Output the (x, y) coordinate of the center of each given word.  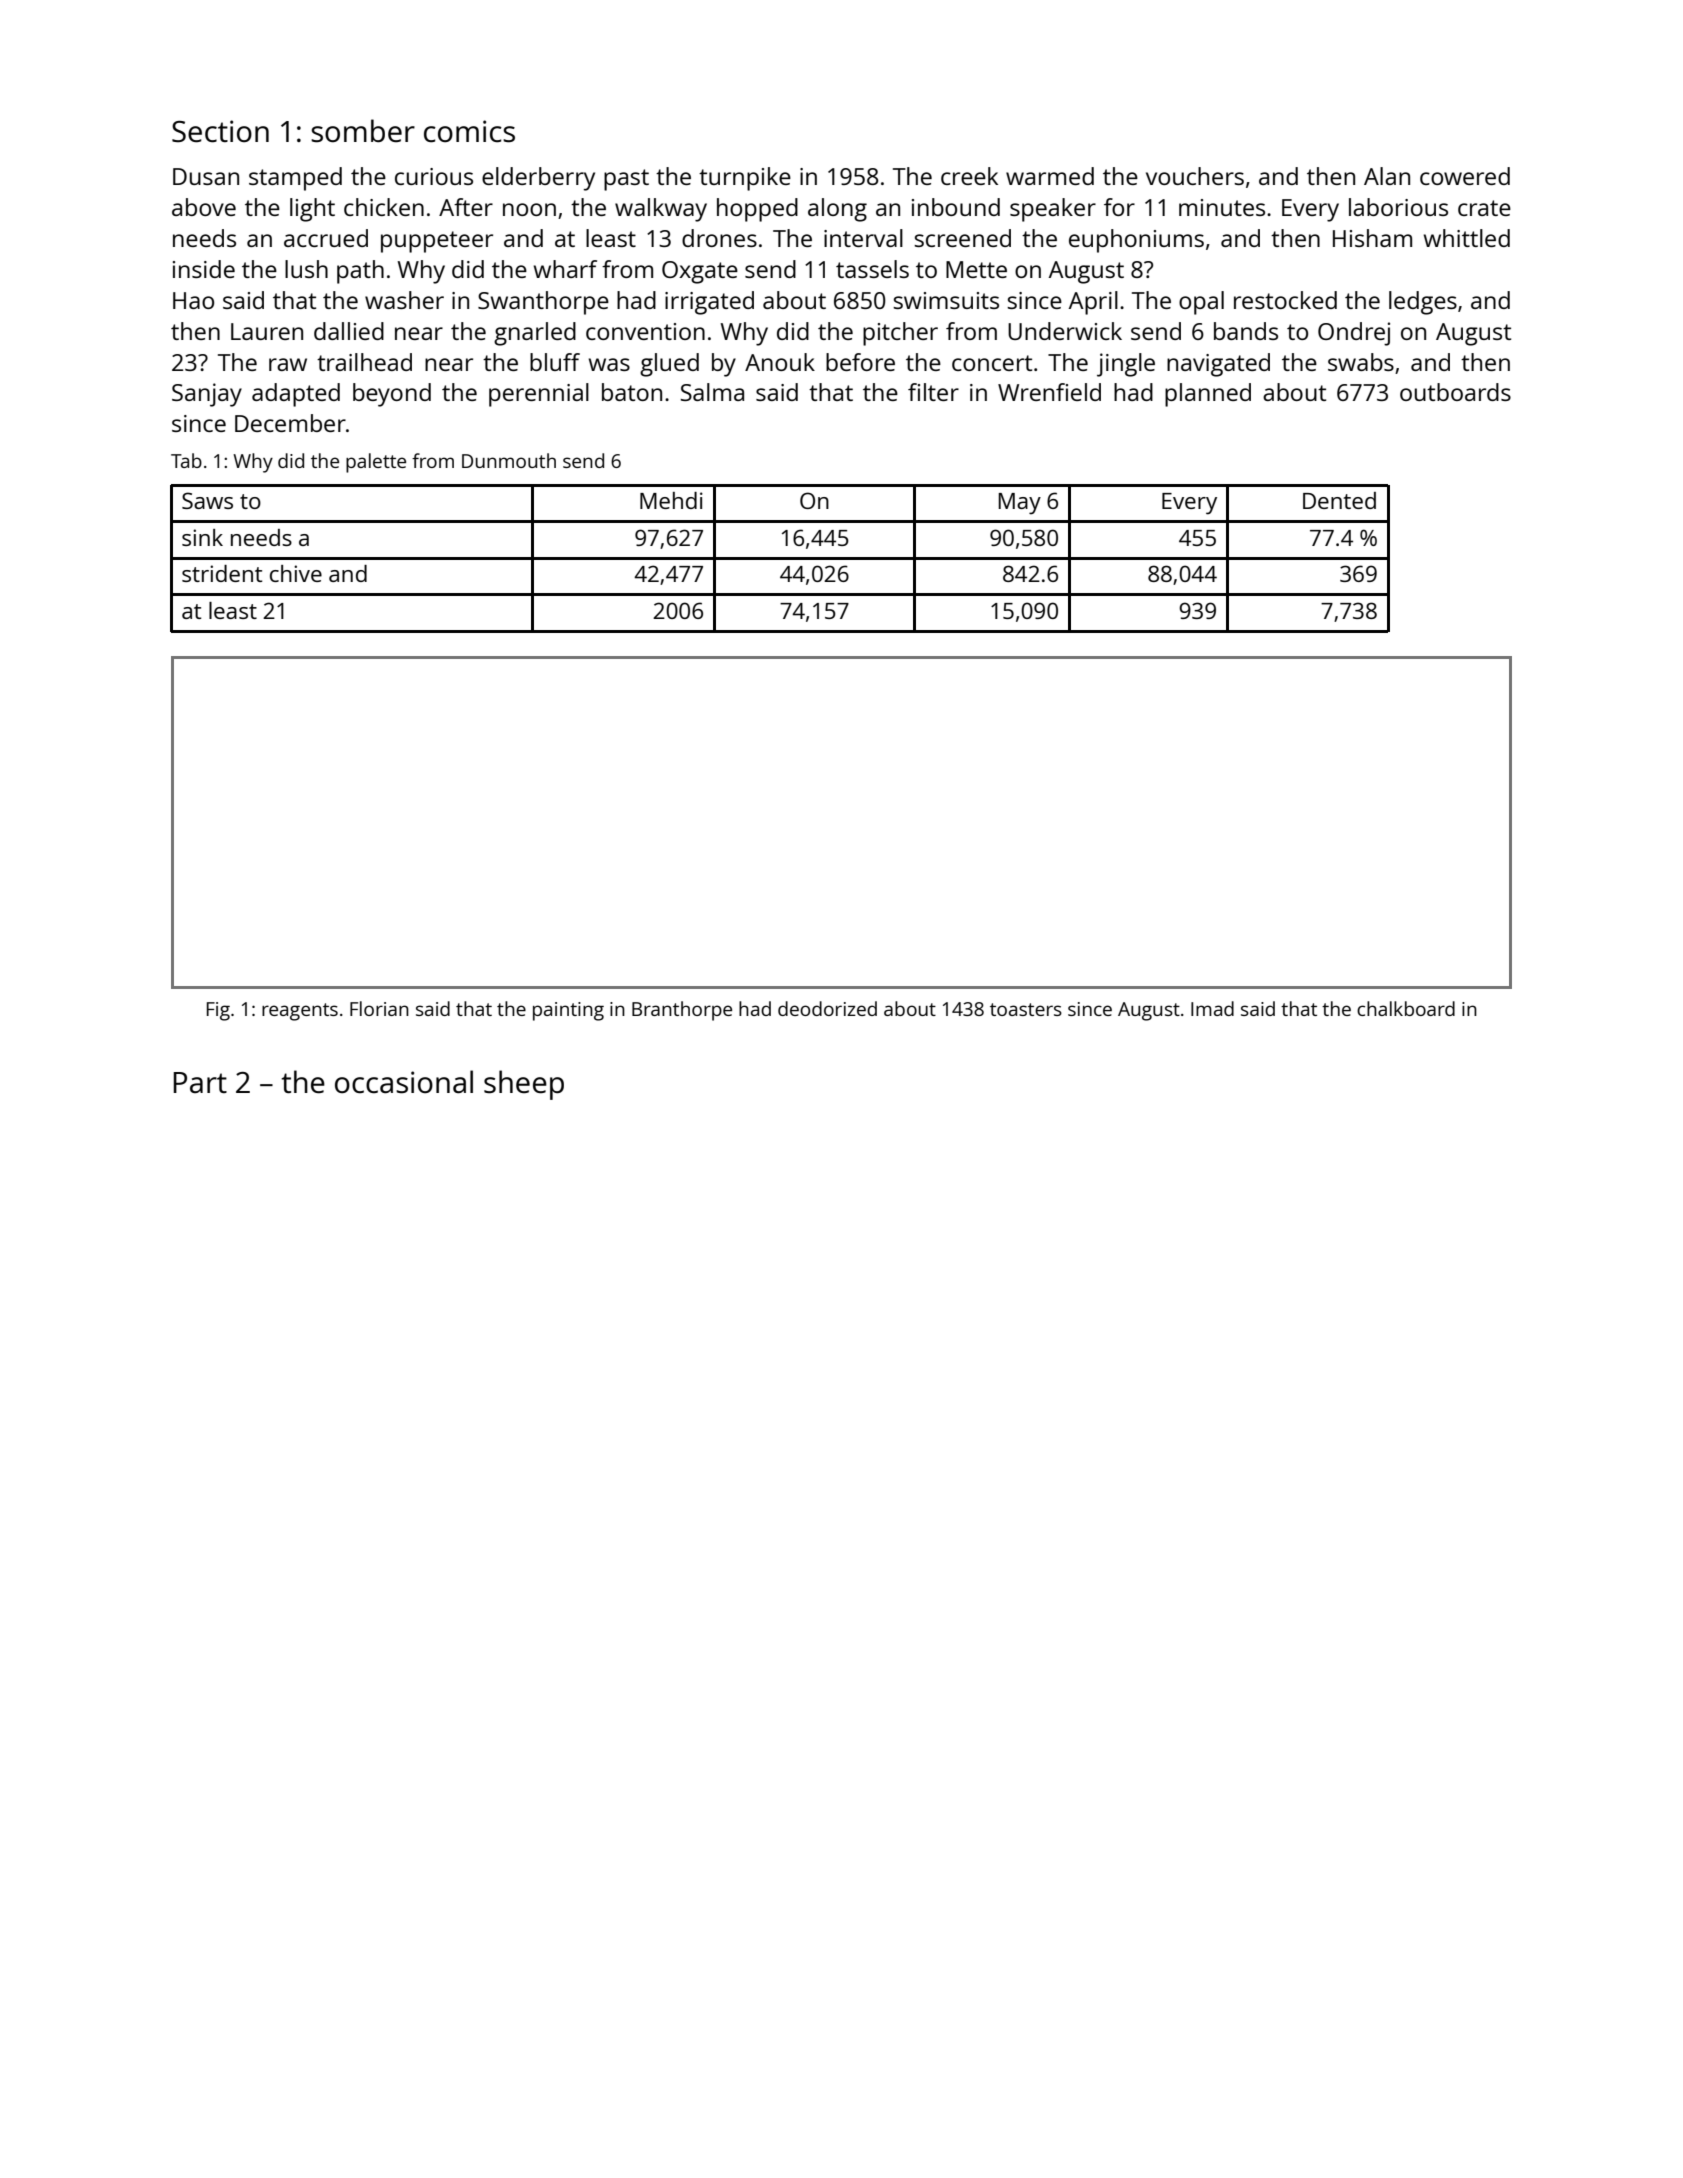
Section (220, 131)
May (1020, 504)
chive (296, 573)
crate (1484, 208)
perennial (539, 395)
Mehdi (671, 500)
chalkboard (1406, 1008)
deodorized (827, 1008)
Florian (379, 1008)
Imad (1212, 1008)
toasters (1026, 1009)
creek (969, 176)
